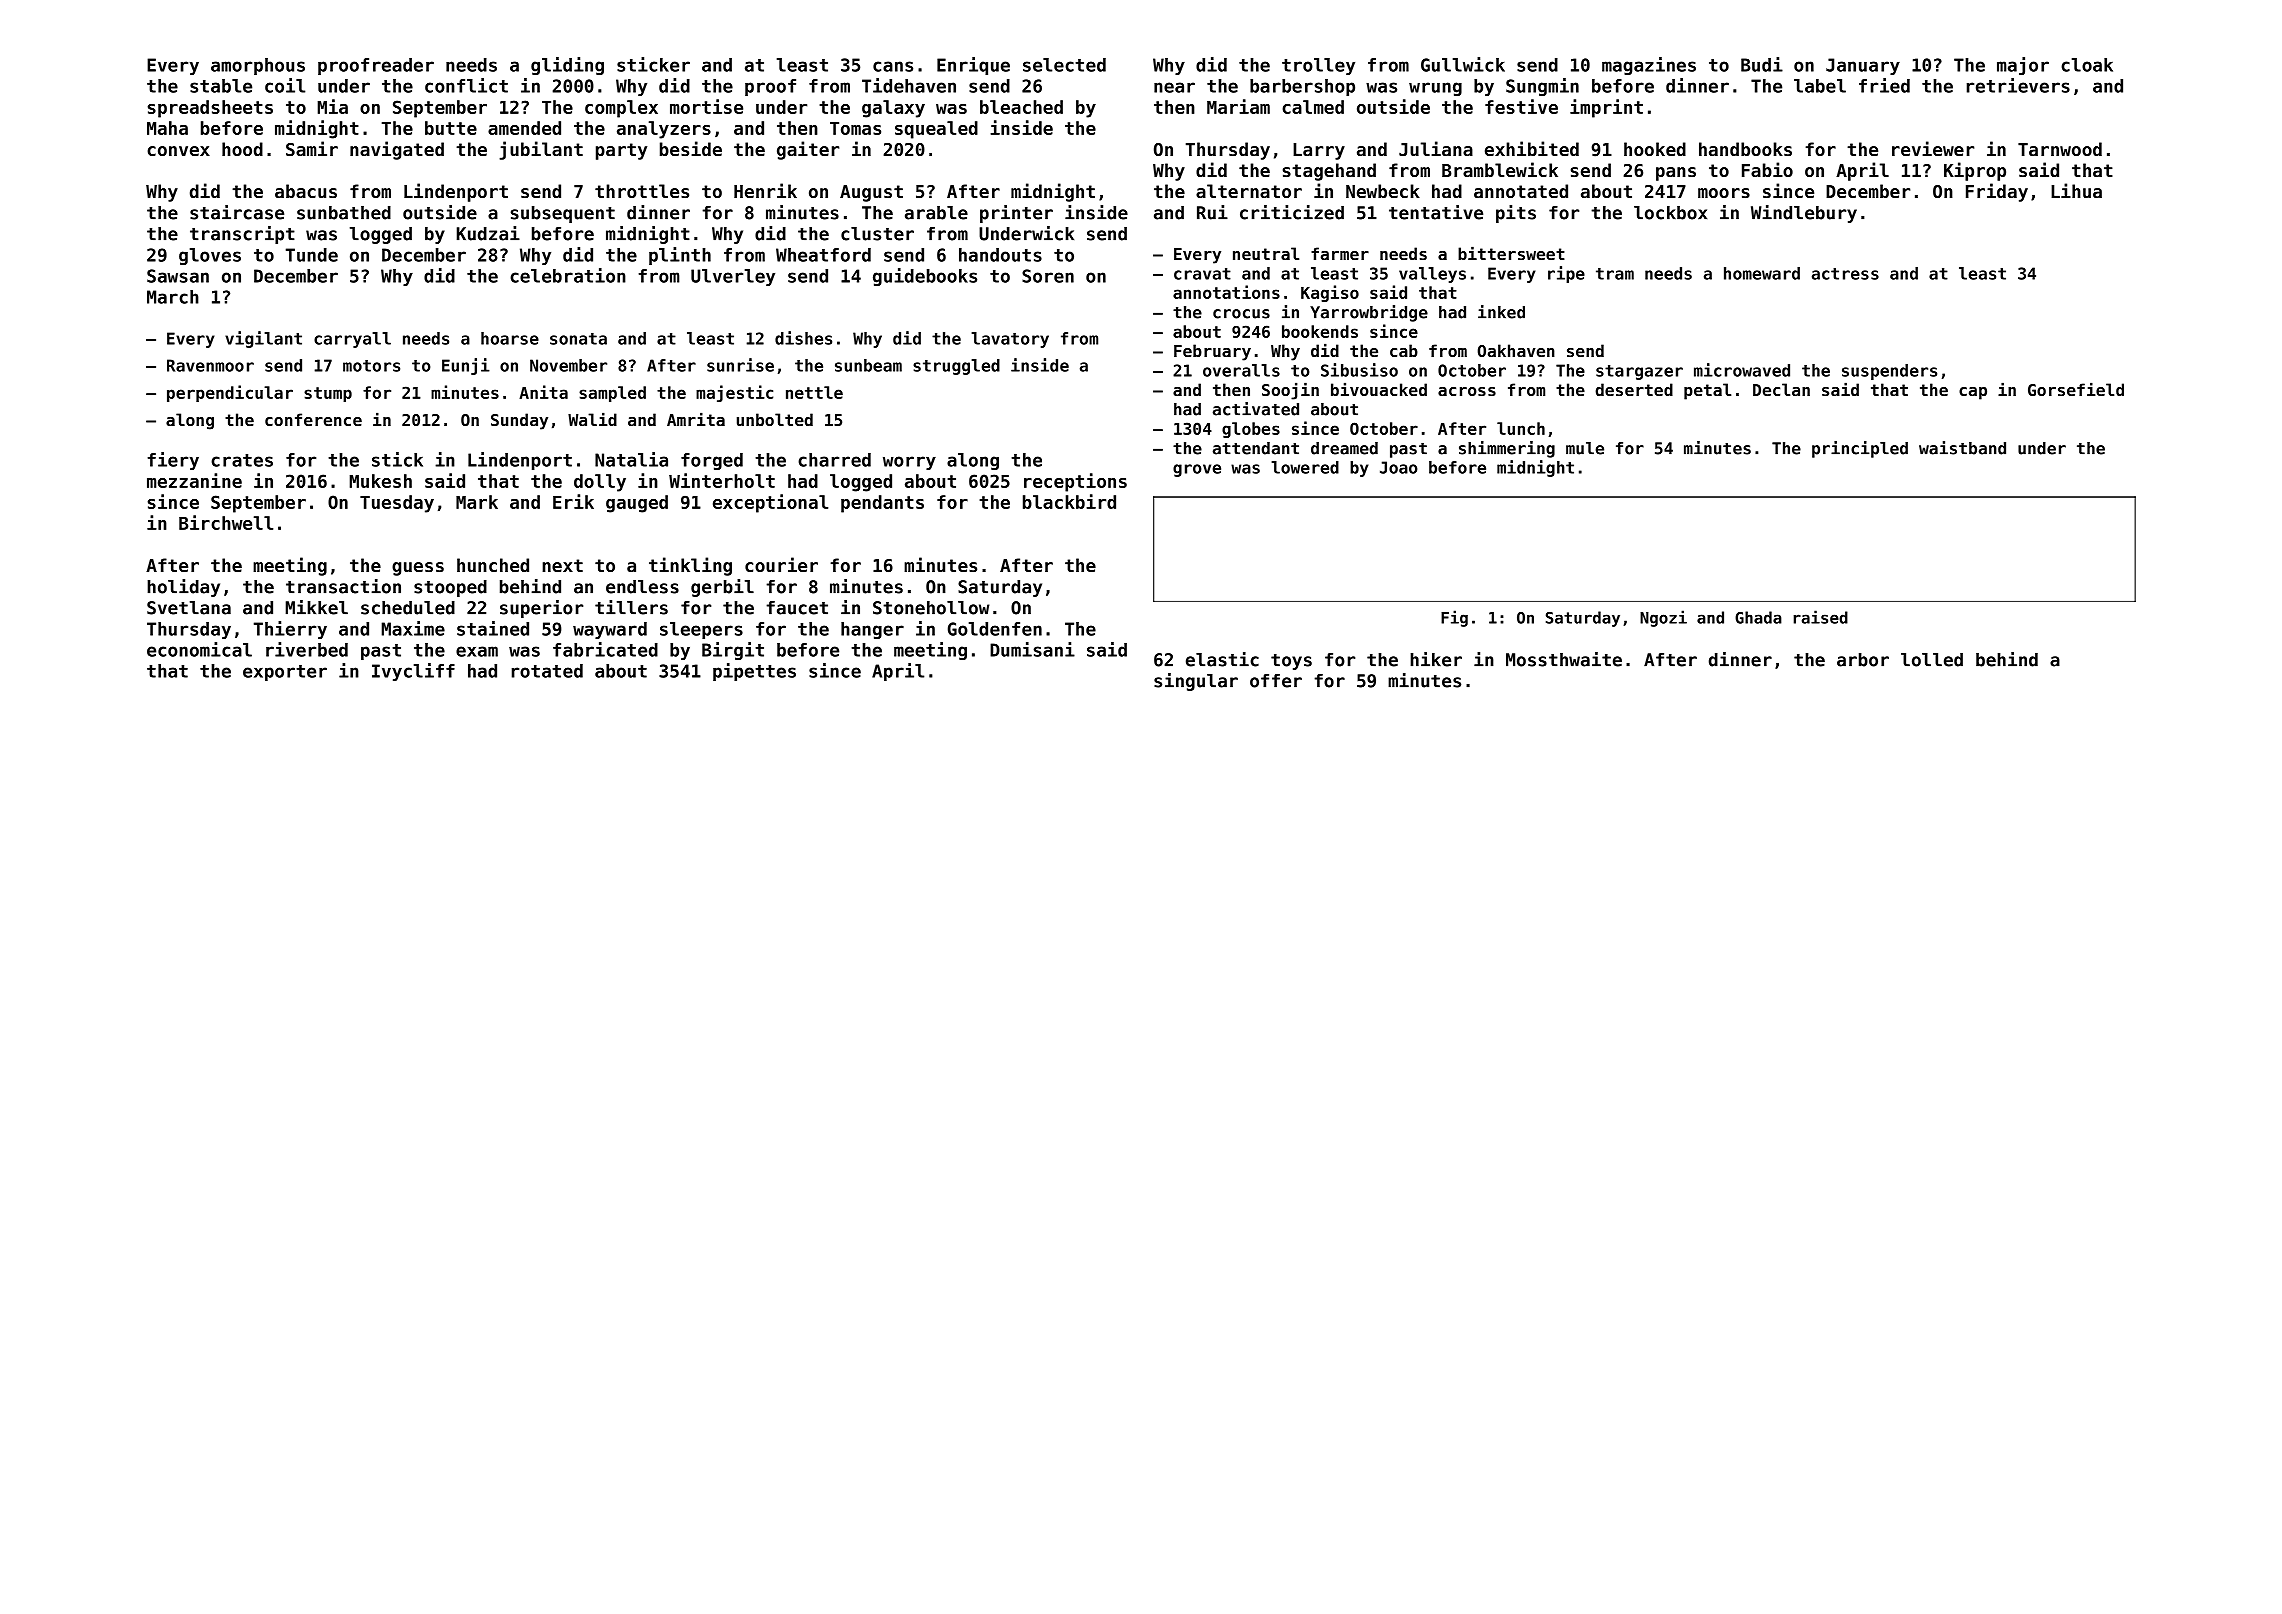 The image size is (2282, 1614). What do you see at coordinates (781, 564) in the screenshot?
I see `courier` at bounding box center [781, 564].
